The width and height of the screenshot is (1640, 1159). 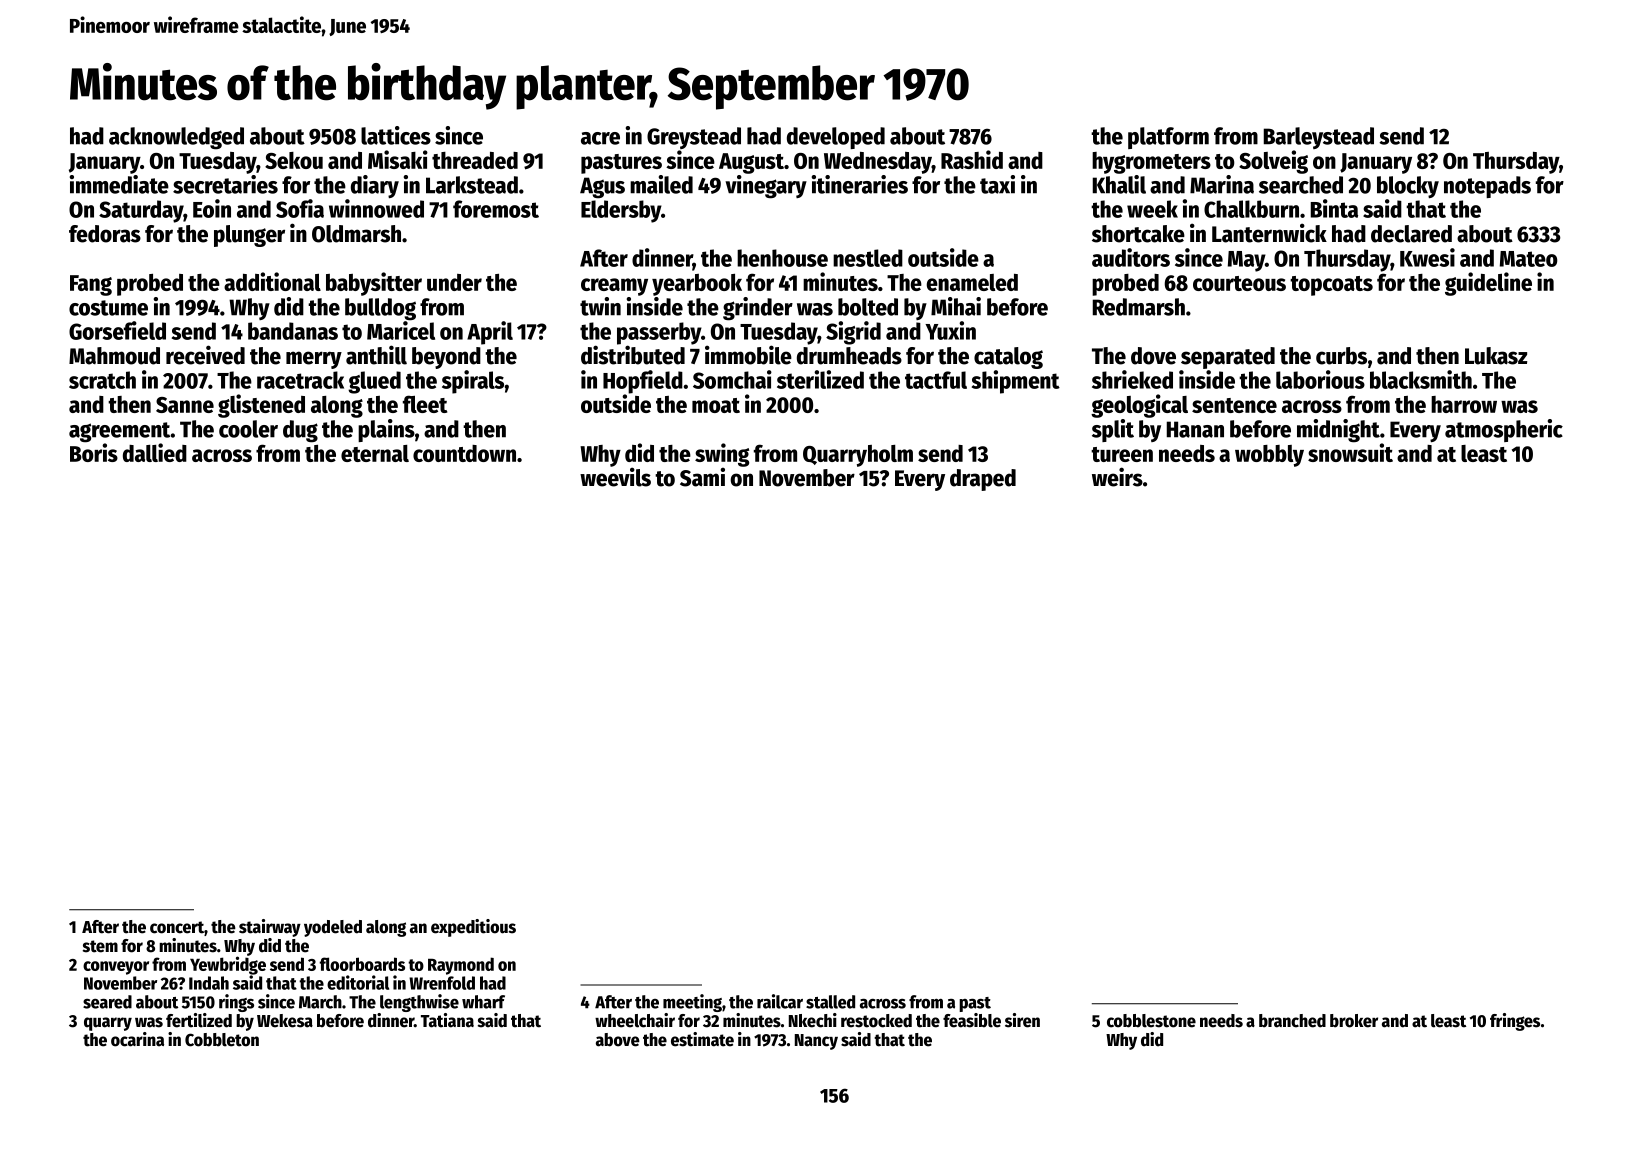 What do you see at coordinates (222, 1040) in the screenshot?
I see `Cobbleton` at bounding box center [222, 1040].
